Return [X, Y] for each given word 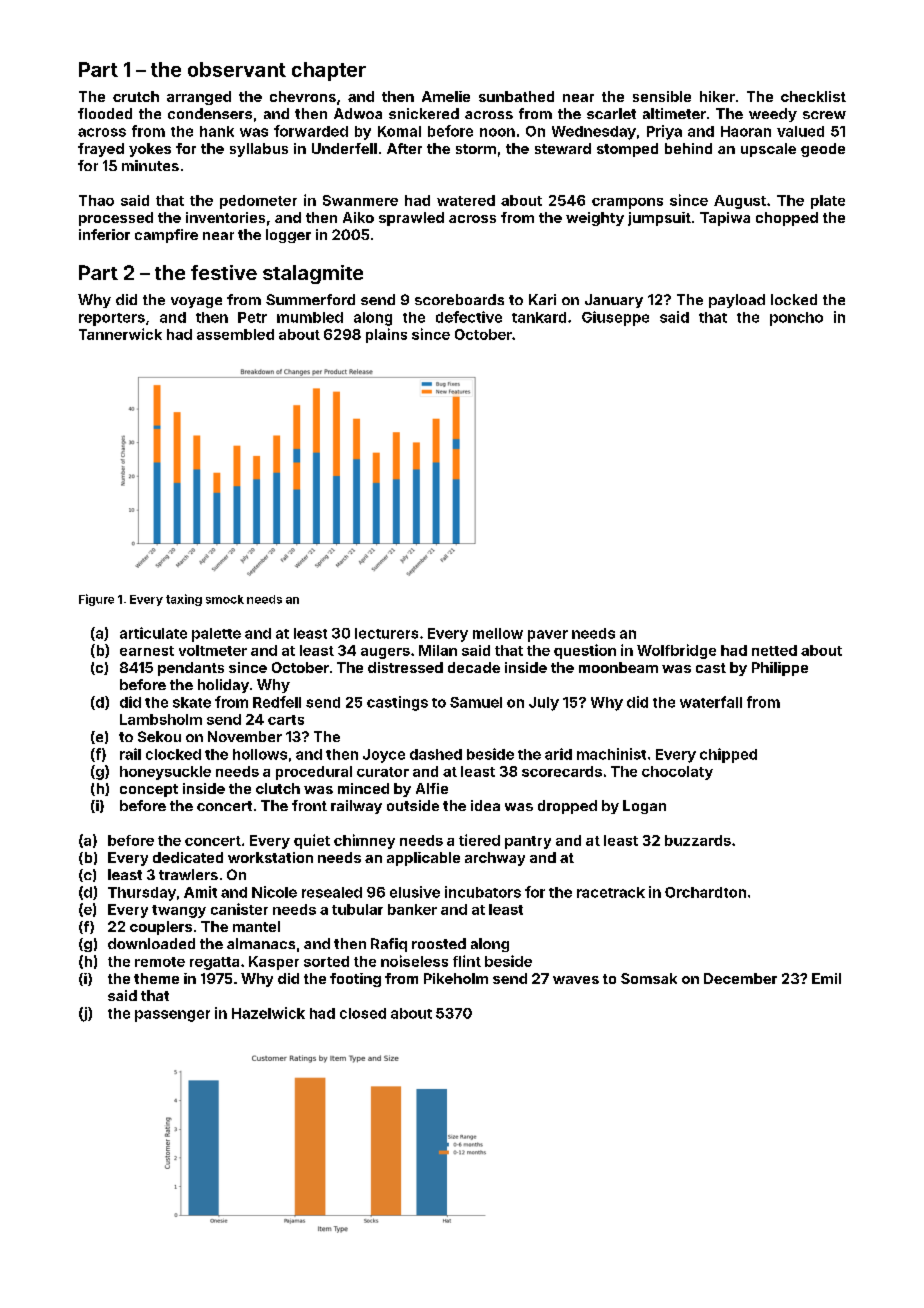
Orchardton [705, 892]
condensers [210, 113]
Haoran [746, 131]
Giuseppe [615, 318]
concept [149, 790]
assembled [235, 334]
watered [466, 200]
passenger [172, 1016]
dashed [436, 754]
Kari [542, 299]
